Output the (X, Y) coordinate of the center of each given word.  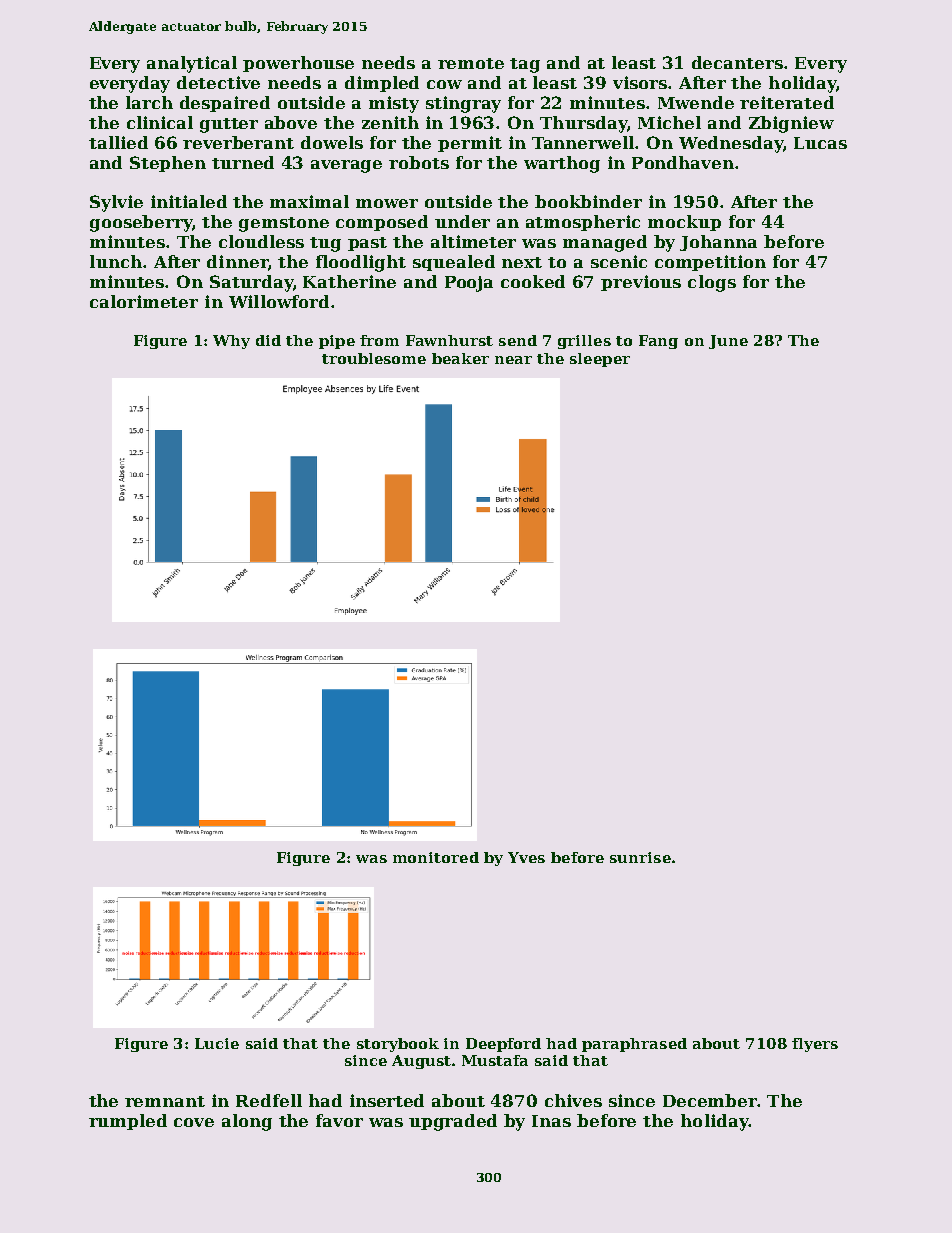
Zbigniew (791, 124)
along (247, 1122)
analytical (192, 64)
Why (231, 342)
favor (339, 1120)
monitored (436, 857)
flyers (815, 1045)
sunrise (640, 857)
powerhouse (298, 64)
